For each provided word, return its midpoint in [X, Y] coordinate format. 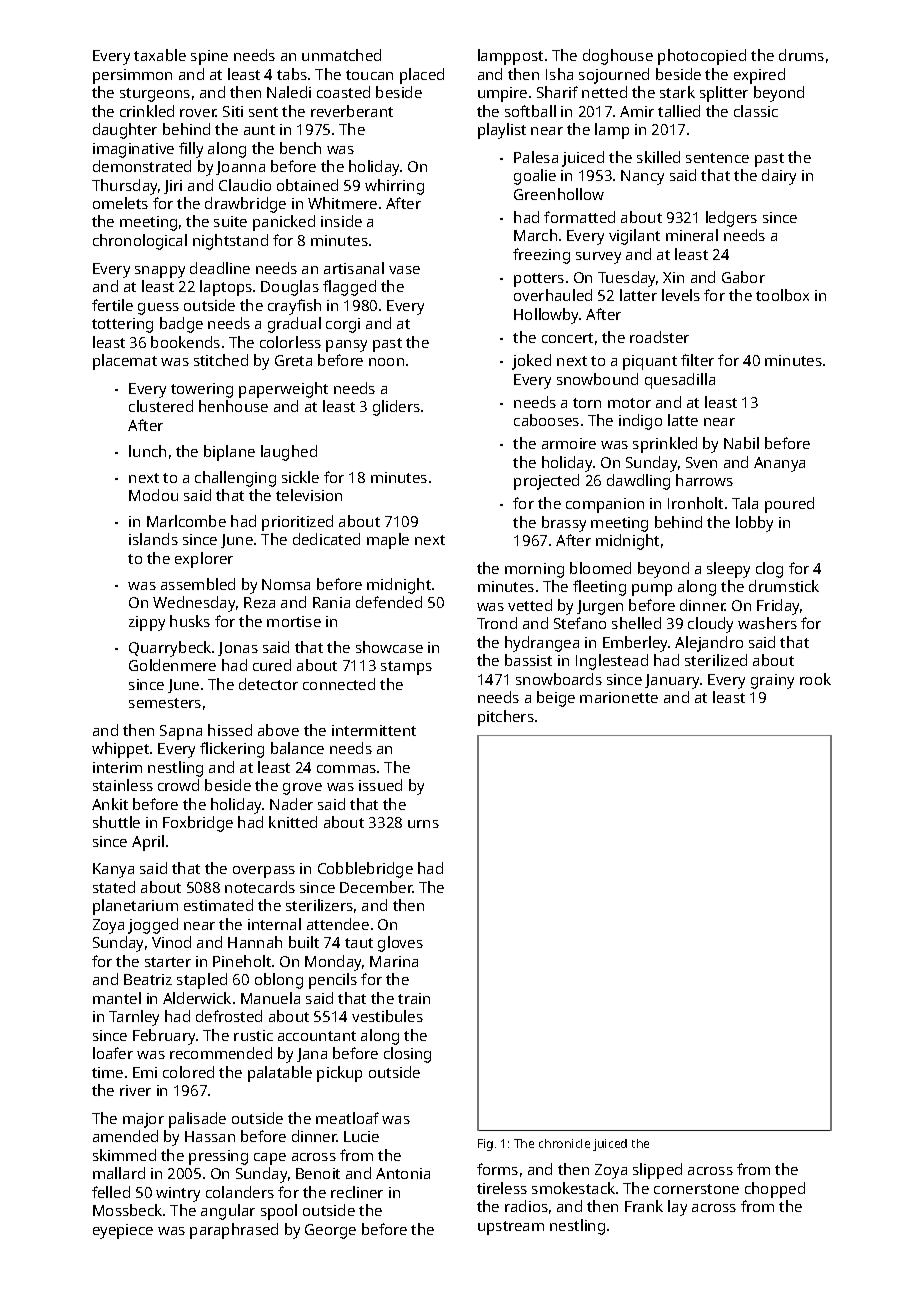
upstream [511, 1228]
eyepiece [123, 1231]
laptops [226, 288]
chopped [775, 1190]
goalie [535, 177]
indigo [640, 422]
